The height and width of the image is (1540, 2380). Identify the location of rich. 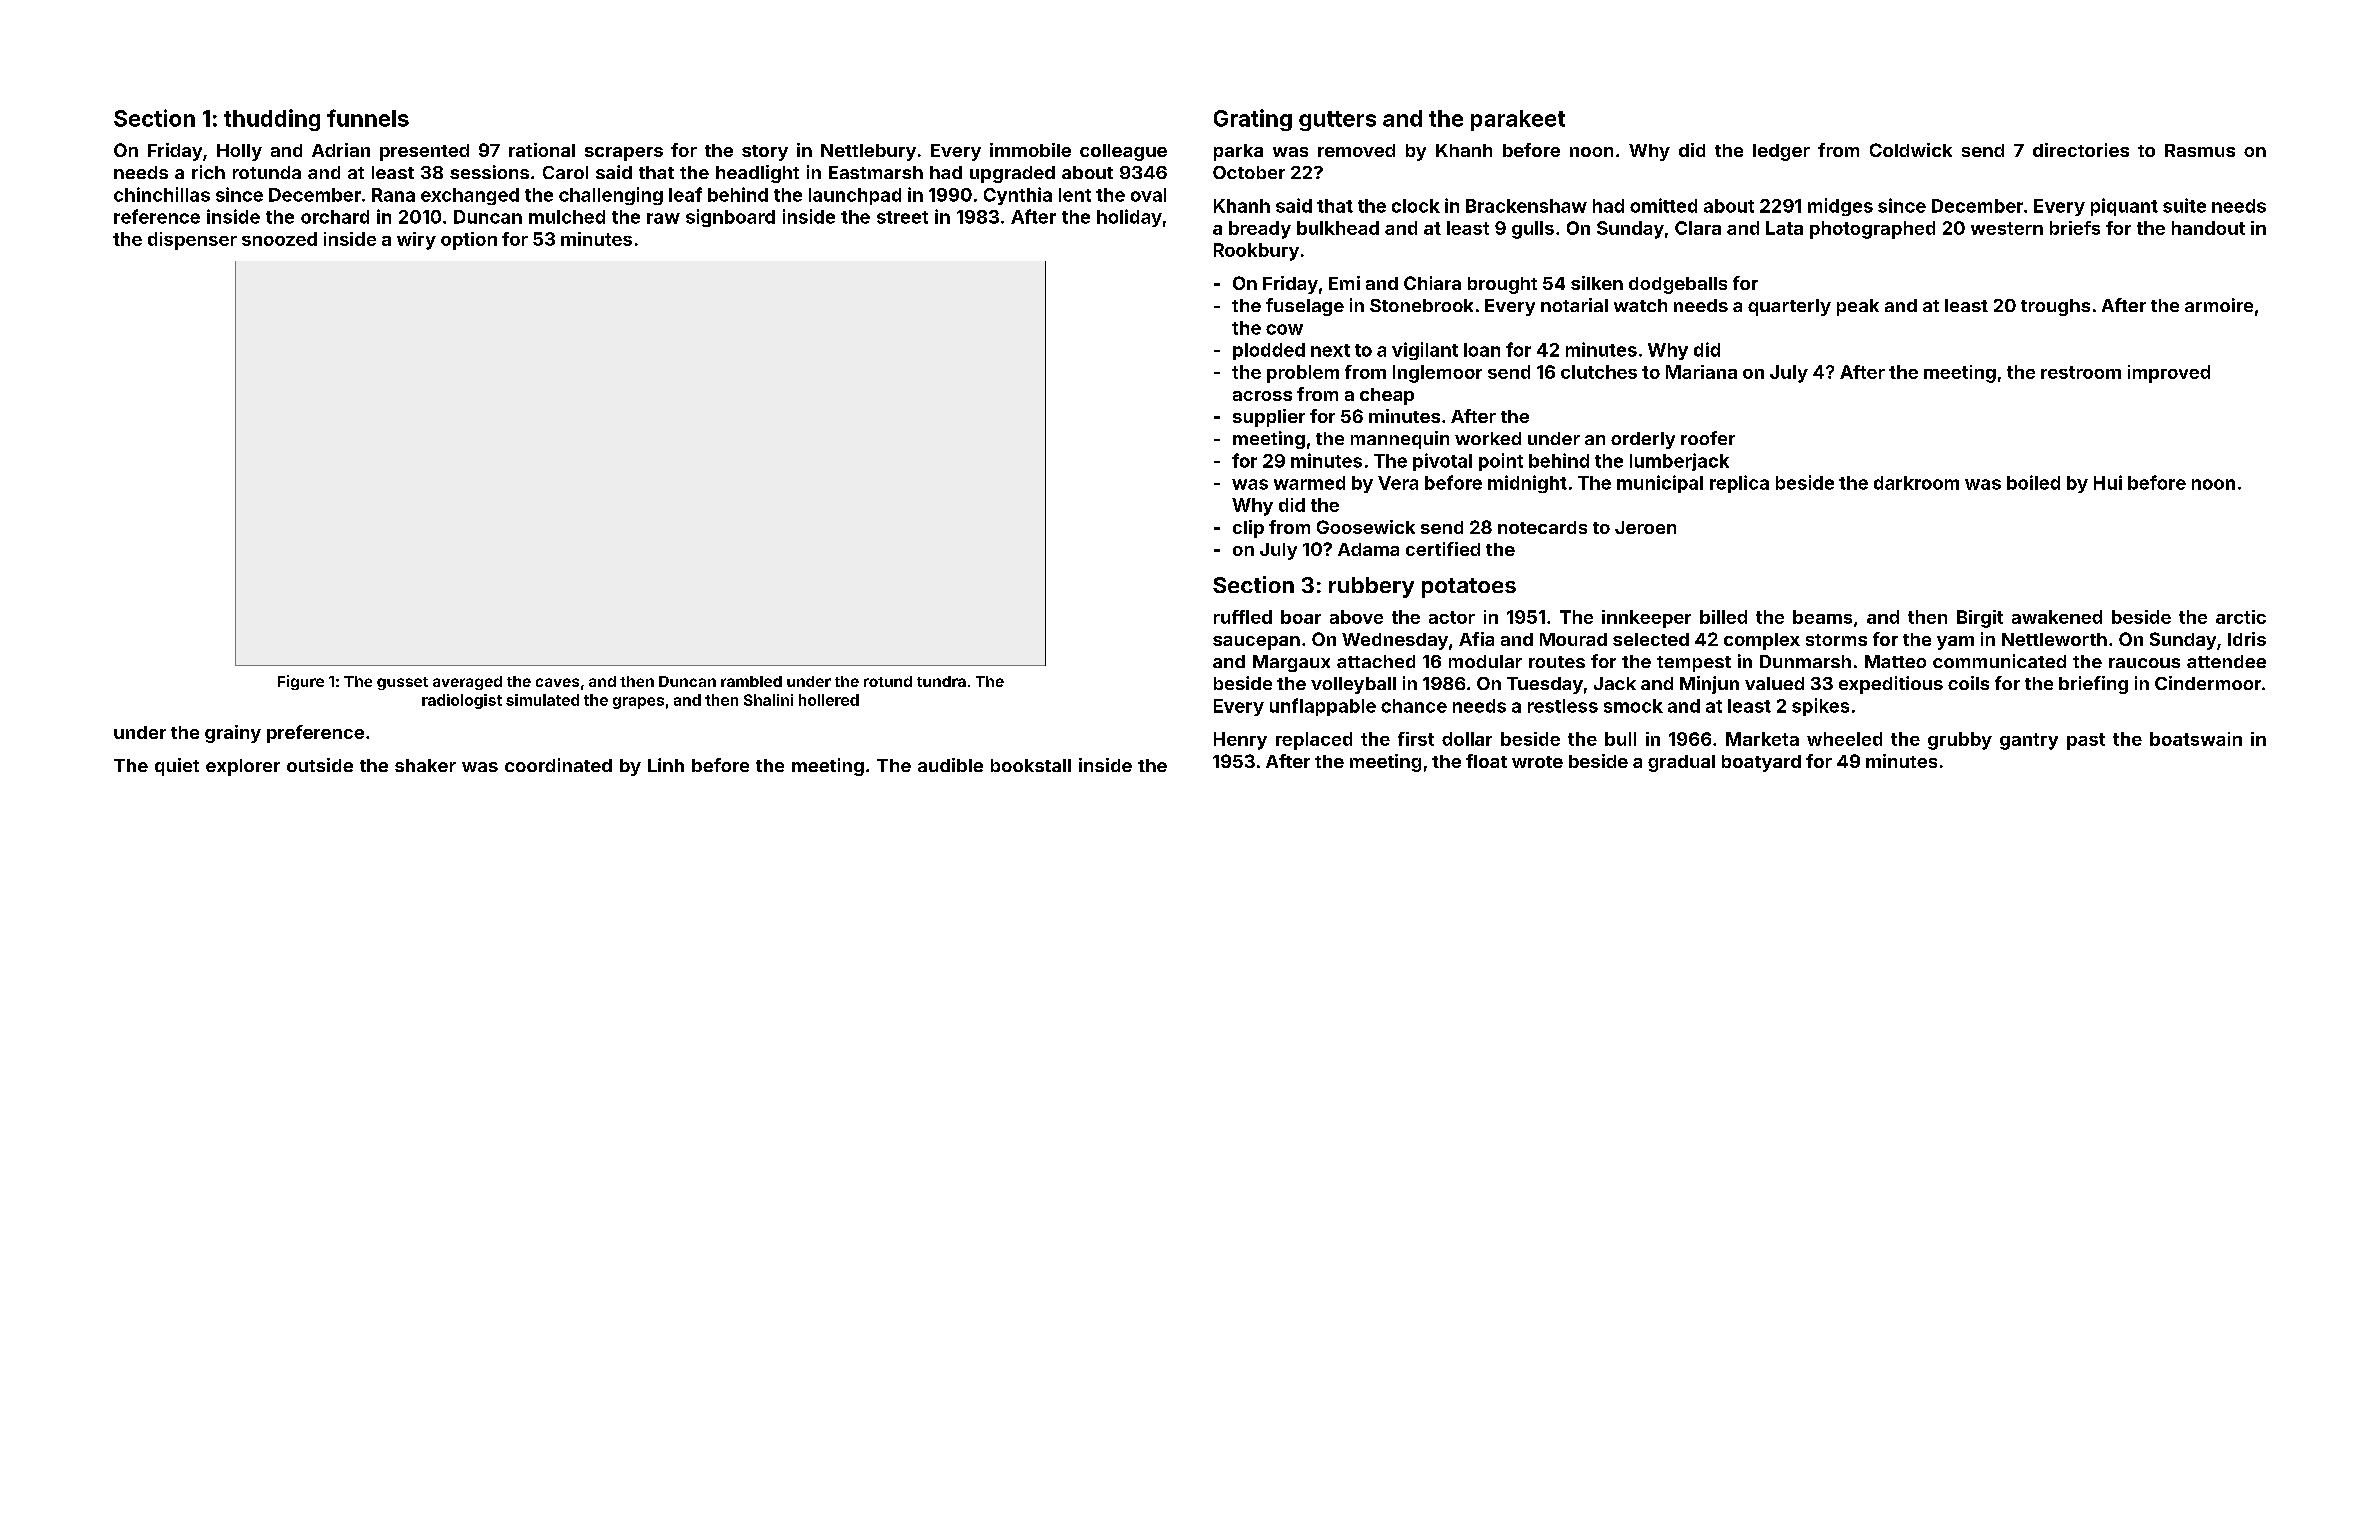
(208, 172).
